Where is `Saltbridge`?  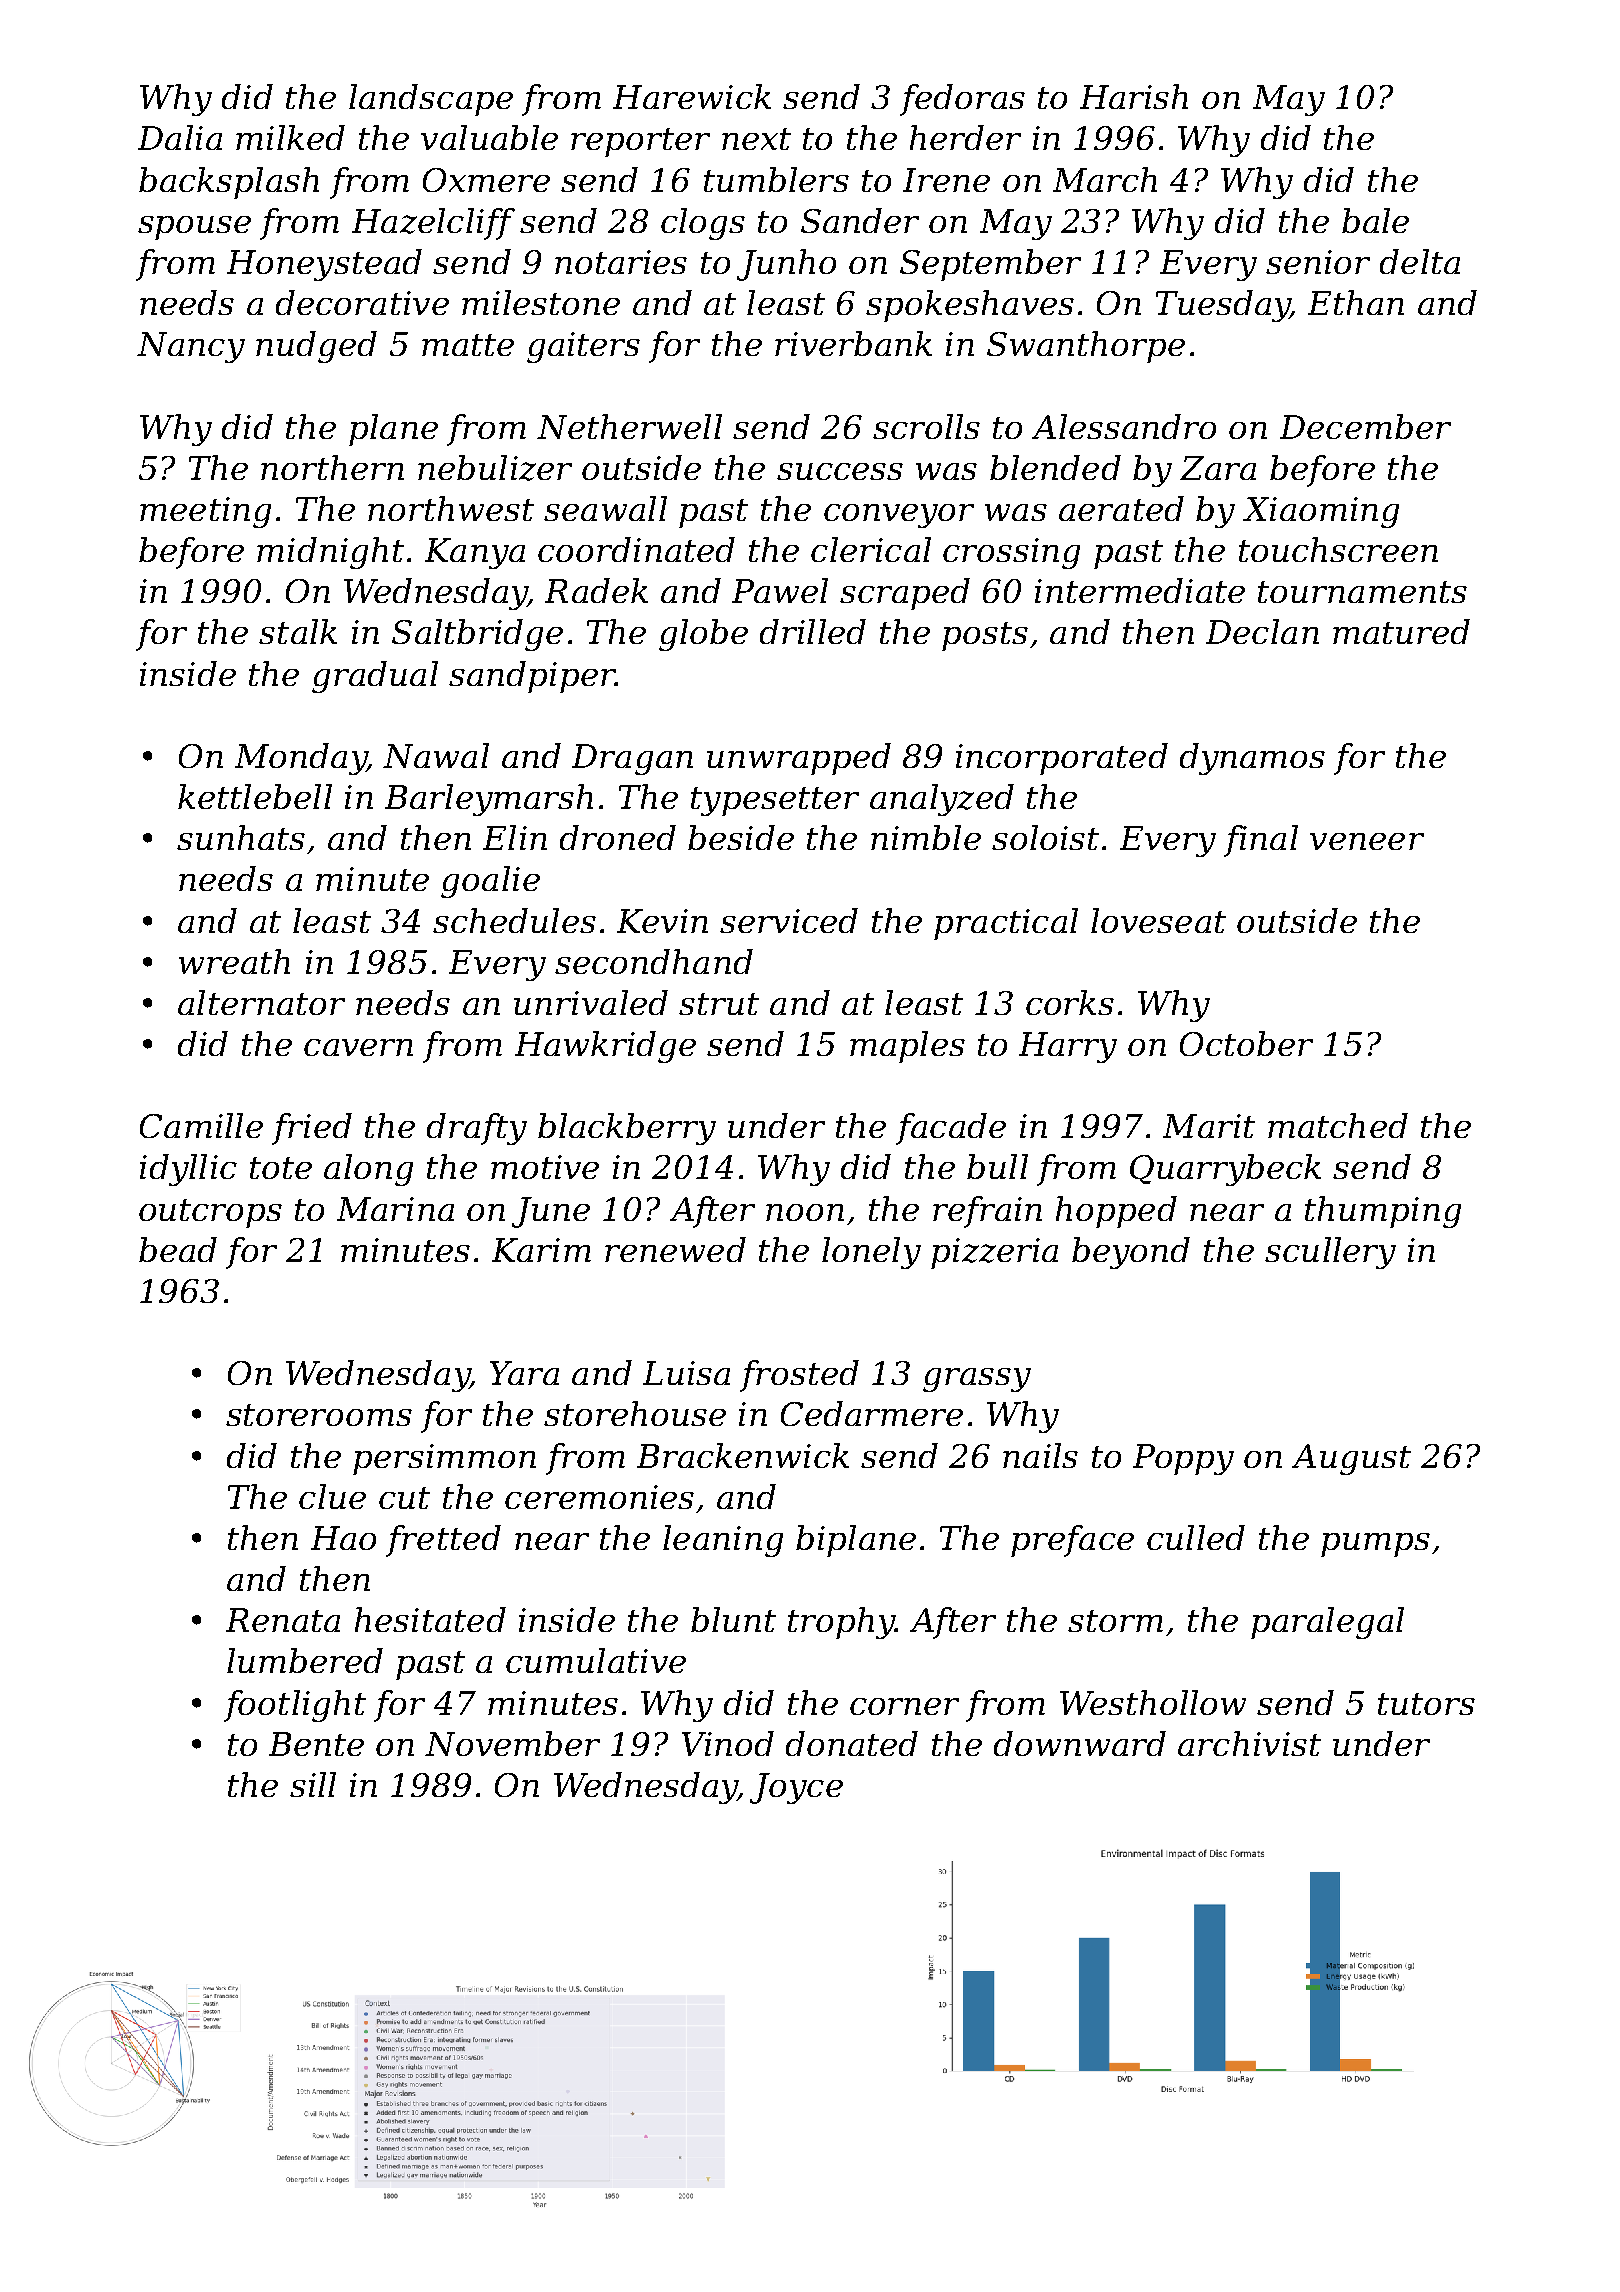
Saltbridge is located at coordinates (477, 635).
